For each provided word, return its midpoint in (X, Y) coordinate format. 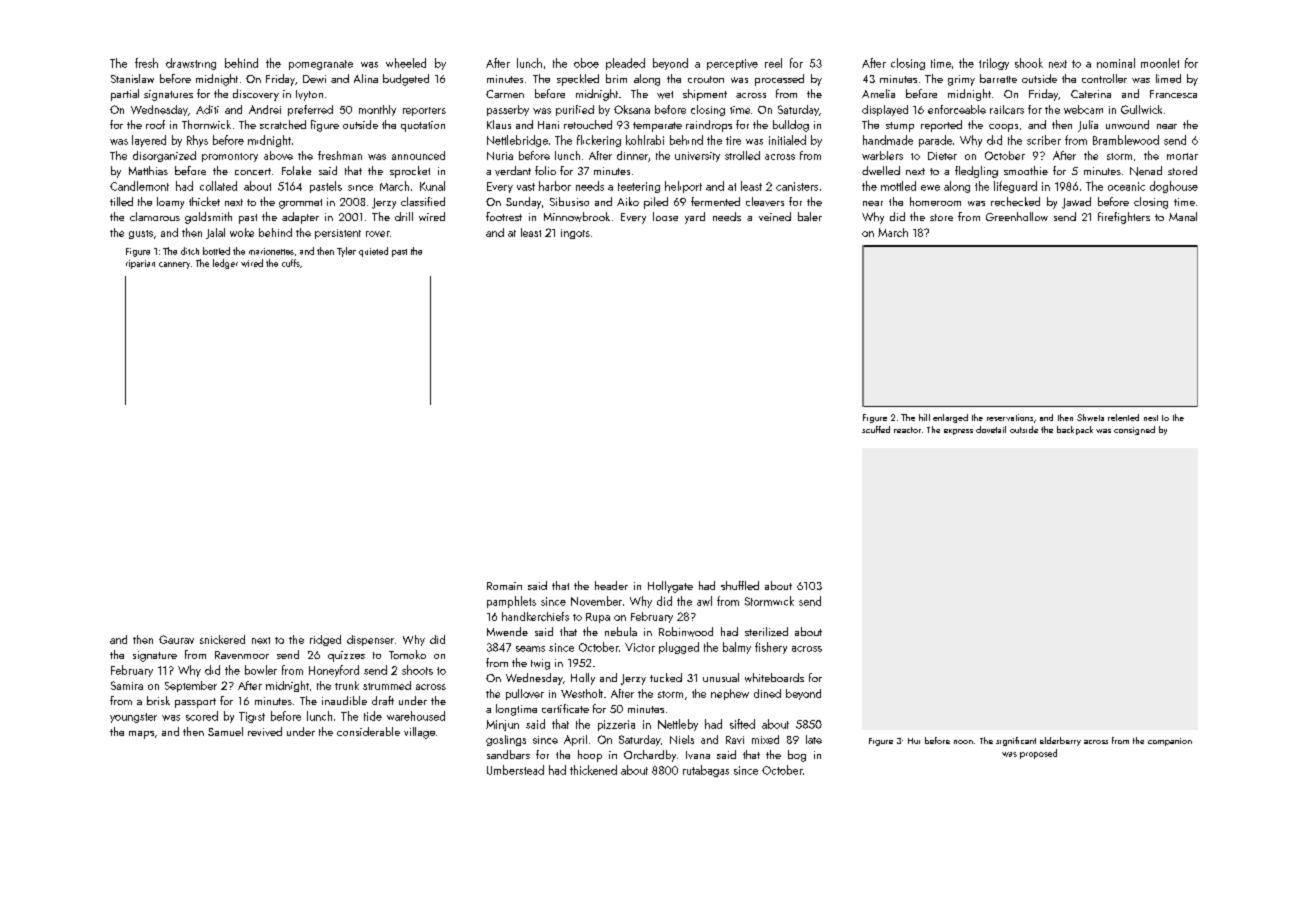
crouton (706, 79)
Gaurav (176, 639)
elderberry (1060, 741)
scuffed (876, 429)
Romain (504, 586)
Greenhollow (1017, 216)
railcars (1007, 109)
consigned (1134, 430)
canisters (797, 186)
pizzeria (616, 725)
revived (265, 731)
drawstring (191, 64)
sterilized (766, 631)
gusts (141, 234)
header (611, 585)
